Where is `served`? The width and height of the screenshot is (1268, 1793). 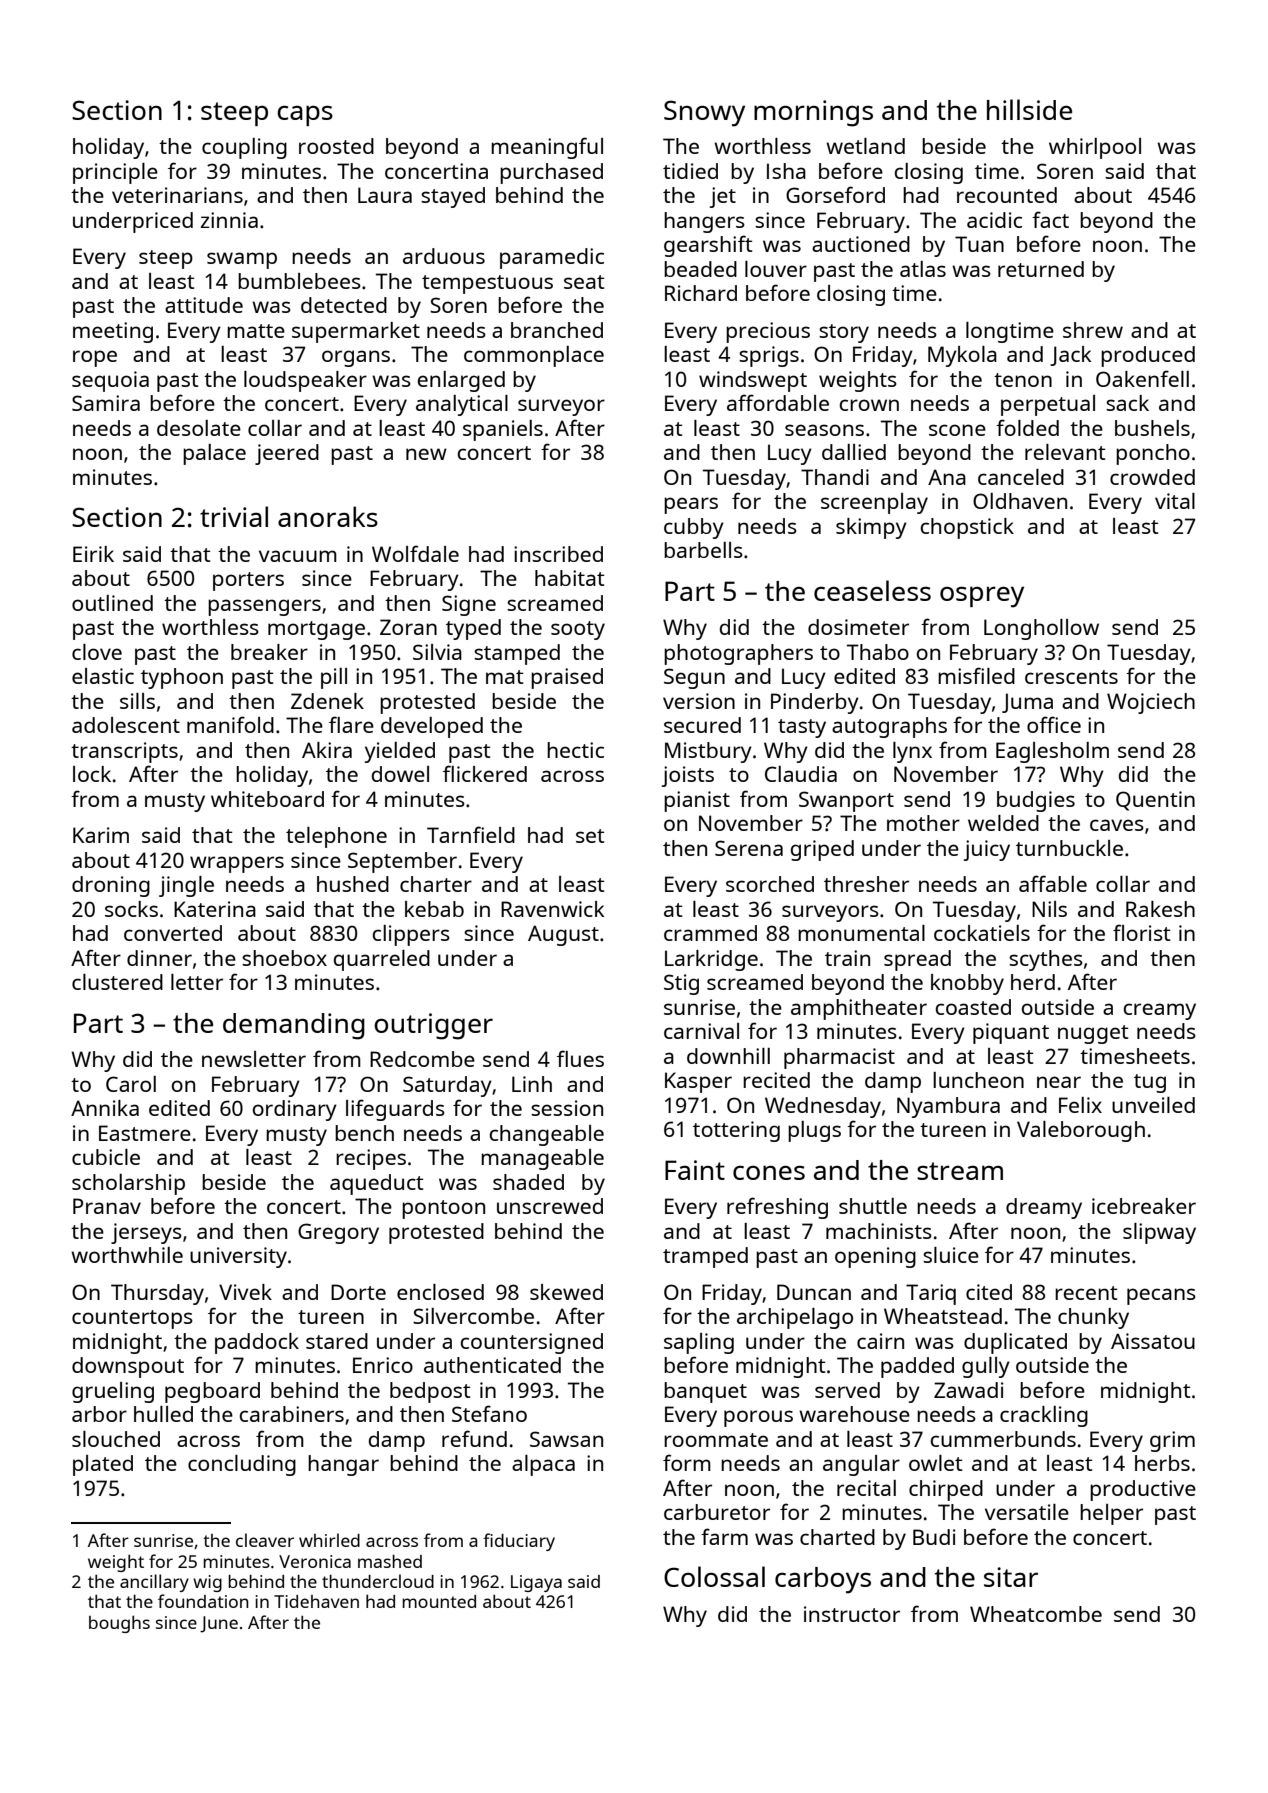 served is located at coordinates (847, 1390).
